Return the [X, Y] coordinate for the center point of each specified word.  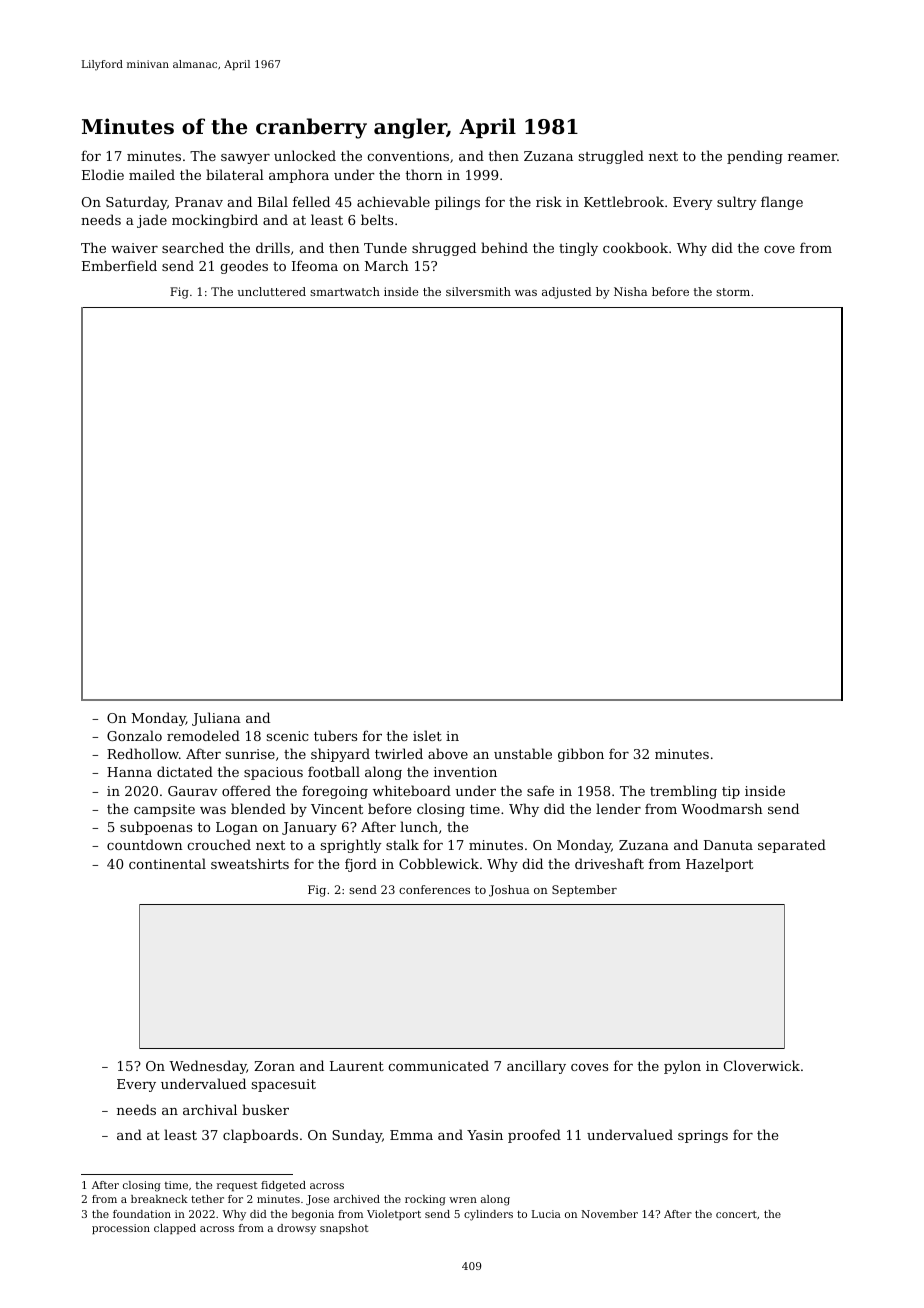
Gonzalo [134, 735]
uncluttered [272, 291]
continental [167, 863]
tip [731, 792]
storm [733, 292]
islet [427, 735]
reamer [812, 157]
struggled [611, 157]
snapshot [344, 1229]
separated [792, 846]
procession [121, 1229]
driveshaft [609, 863]
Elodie [103, 174]
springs [703, 1136]
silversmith [478, 291]
